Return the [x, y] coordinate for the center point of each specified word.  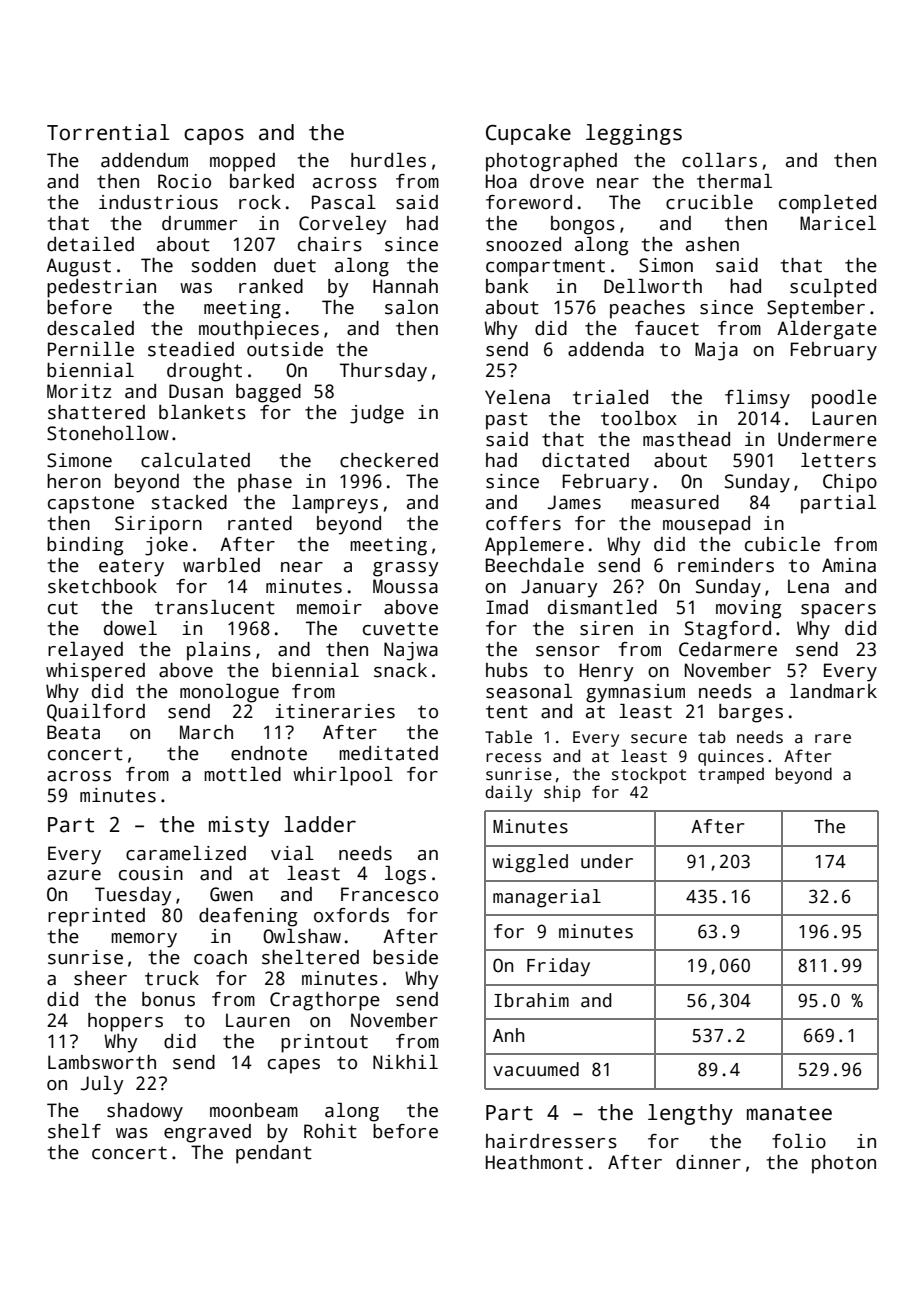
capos [214, 136]
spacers [838, 611]
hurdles [388, 160]
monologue [229, 693]
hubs [507, 670]
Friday [558, 967]
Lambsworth [102, 1062]
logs [405, 875]
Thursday [383, 372]
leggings [634, 134]
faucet [667, 328]
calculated [195, 460]
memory [144, 940]
